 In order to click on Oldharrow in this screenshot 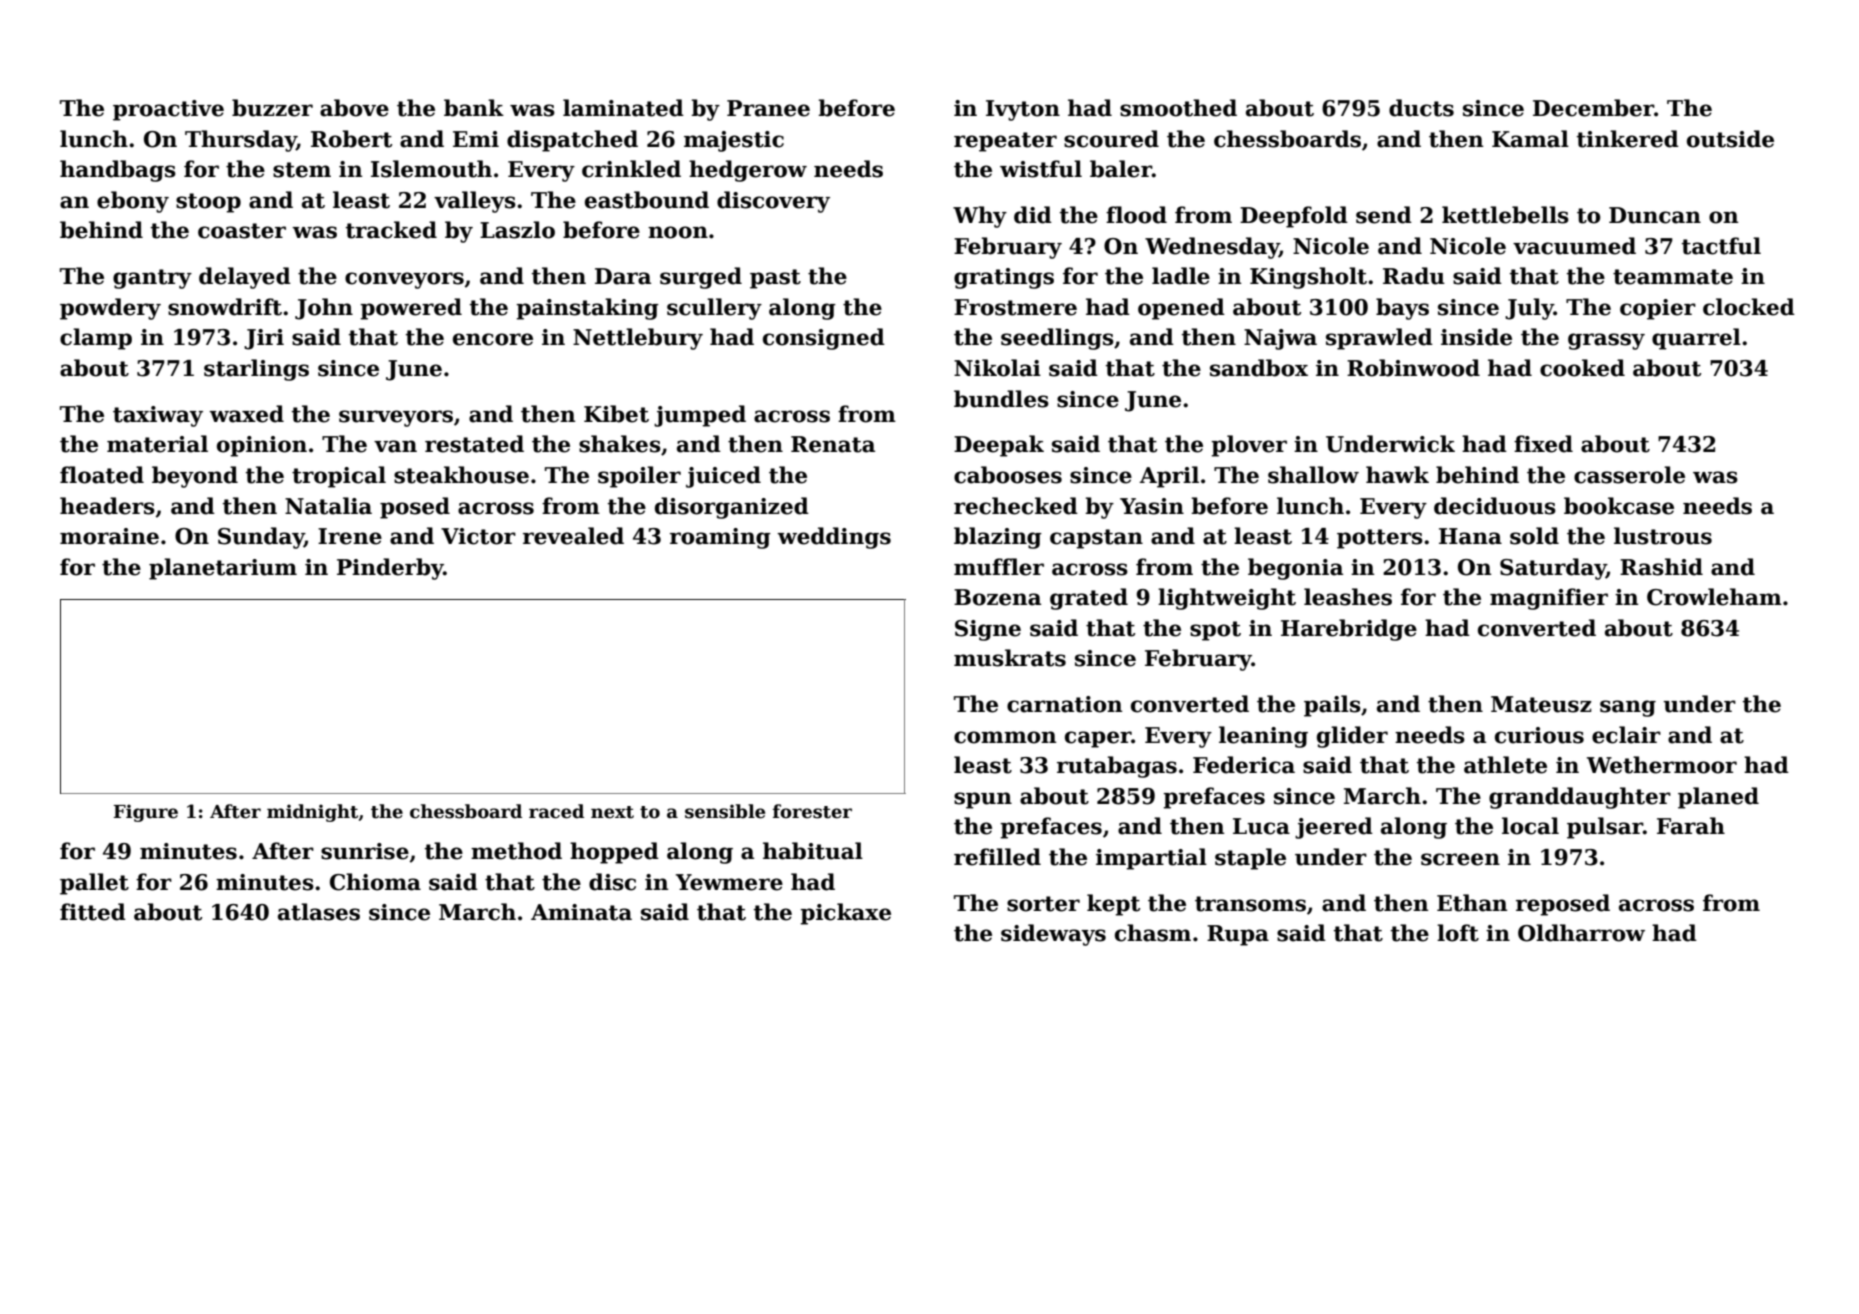, I will do `click(1581, 933)`.
